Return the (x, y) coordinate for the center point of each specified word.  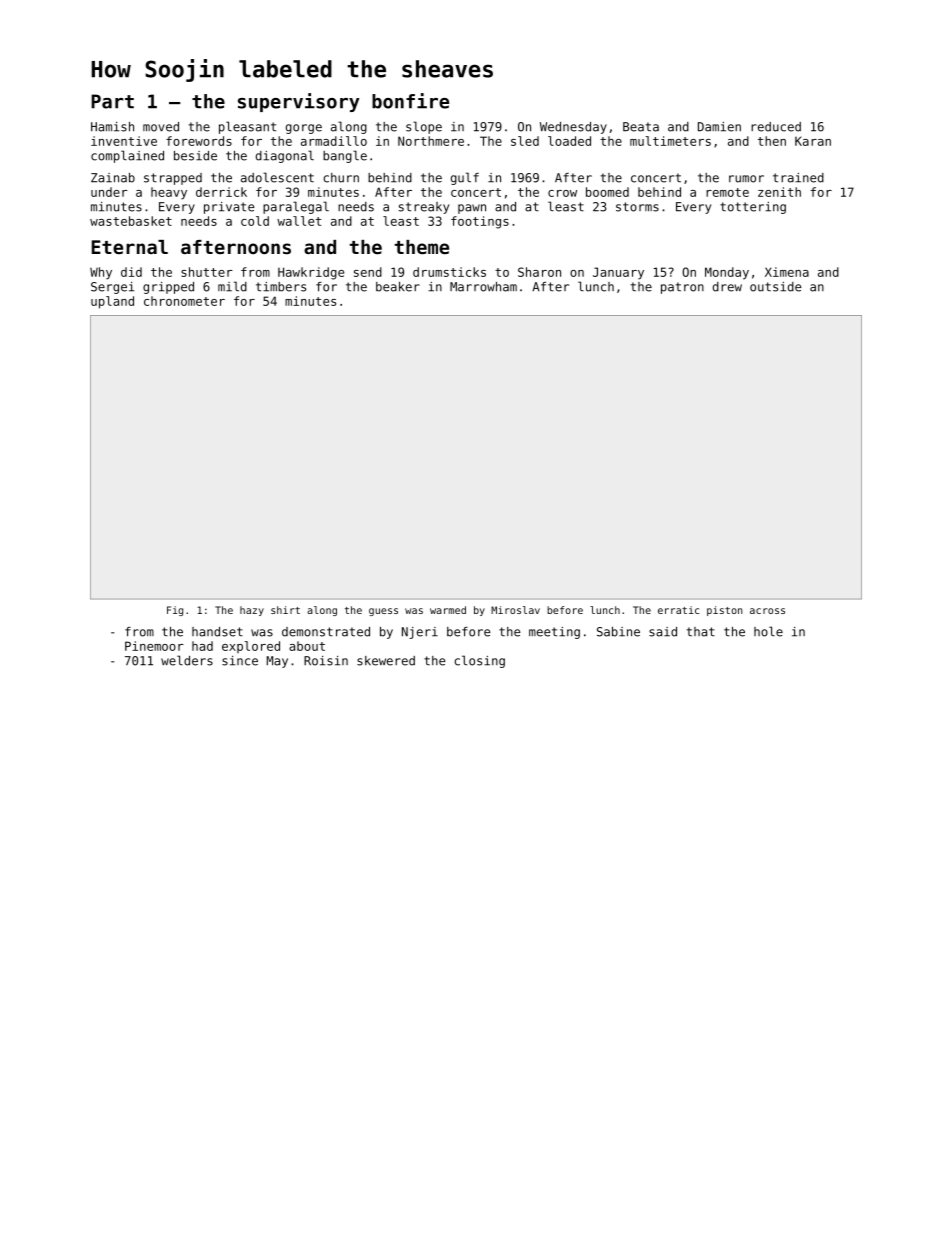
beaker (398, 287)
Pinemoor (154, 646)
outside (775, 287)
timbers (281, 287)
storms (637, 207)
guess (383, 612)
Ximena (787, 272)
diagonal (285, 156)
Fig (175, 611)
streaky (424, 208)
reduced (776, 127)
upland (112, 302)
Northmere (431, 141)
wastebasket (131, 221)
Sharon (539, 272)
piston (724, 611)
